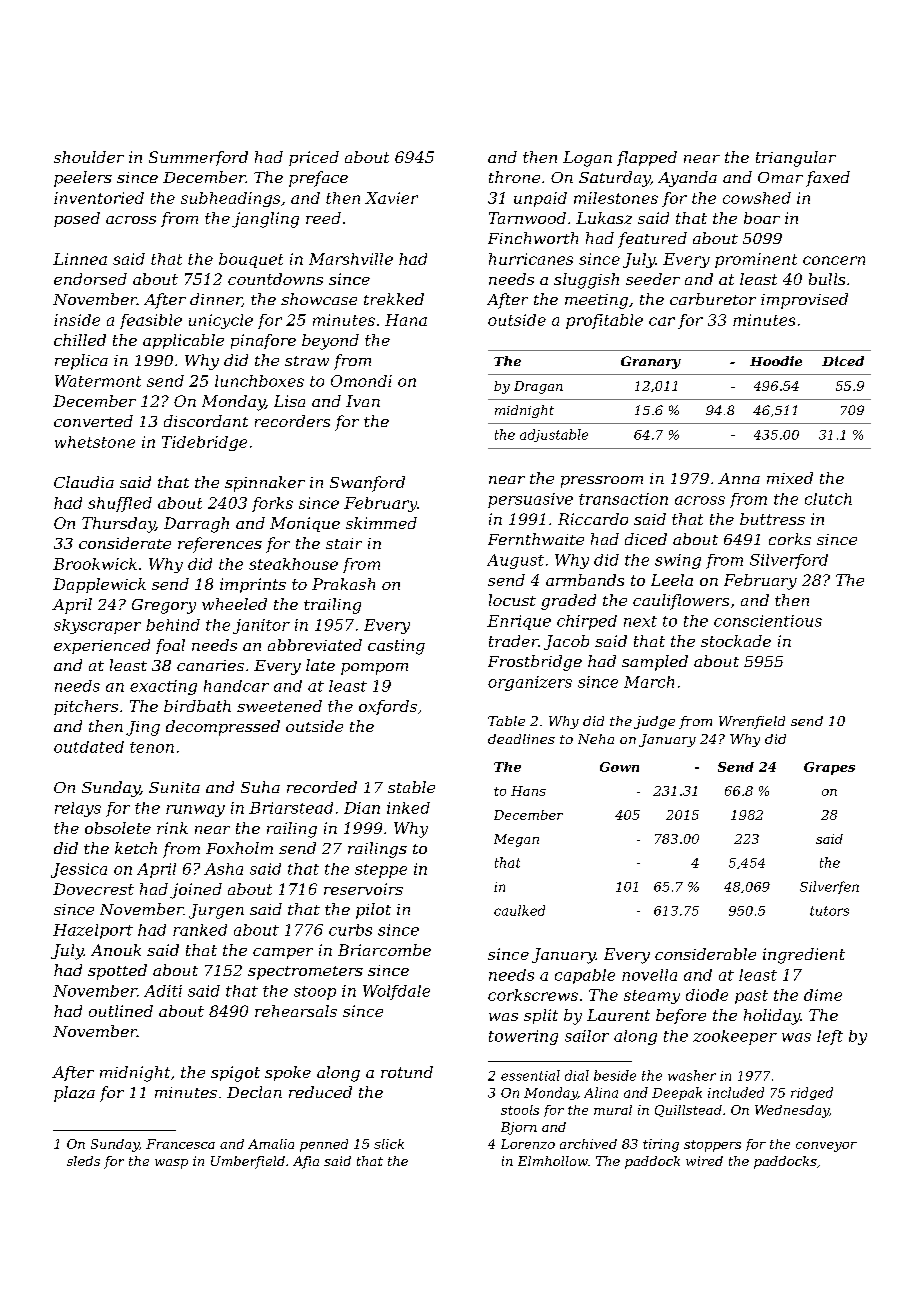 The height and width of the screenshot is (1314, 924). What do you see at coordinates (804, 956) in the screenshot?
I see `ingredient` at bounding box center [804, 956].
